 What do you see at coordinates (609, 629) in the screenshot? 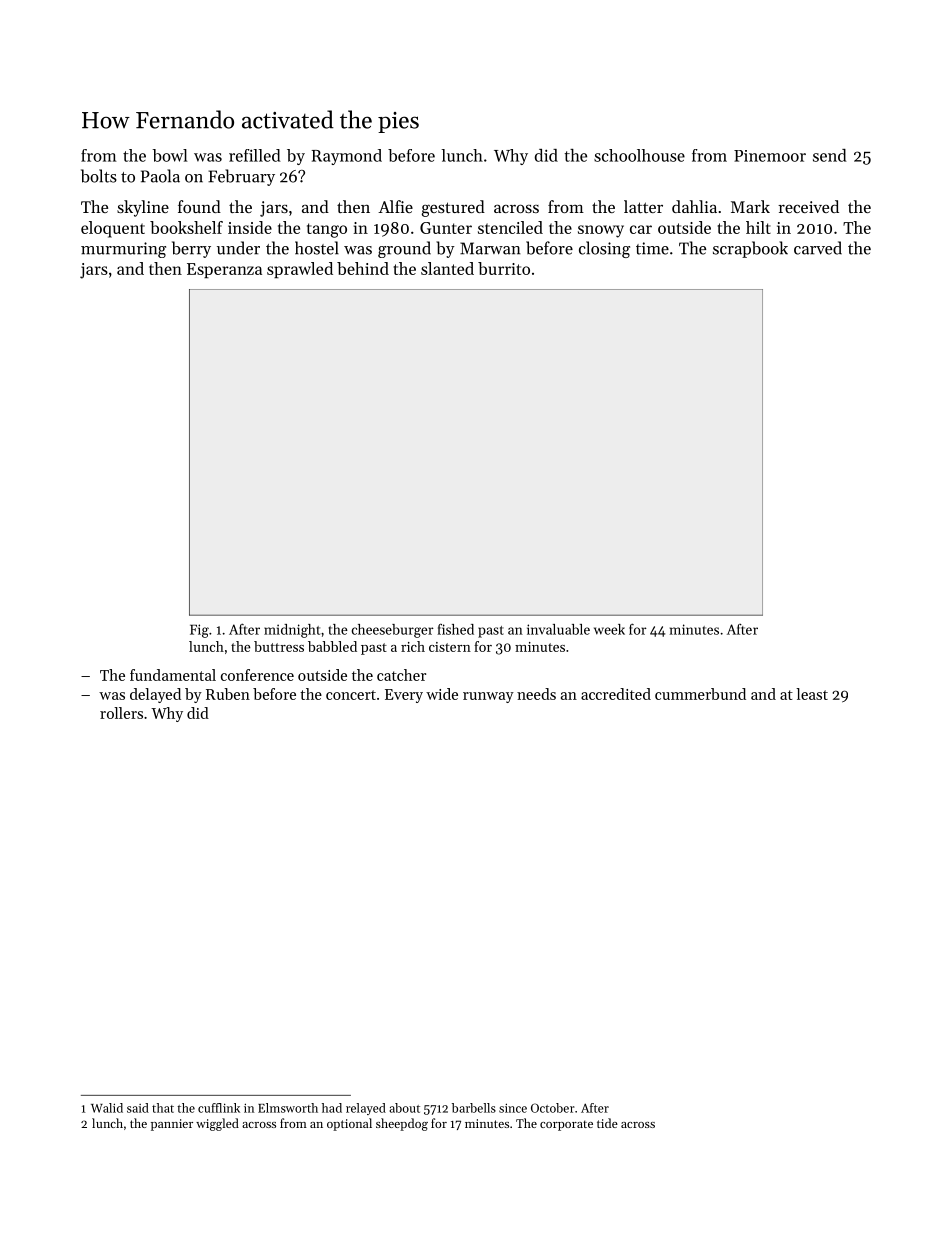
I see `week` at bounding box center [609, 629].
